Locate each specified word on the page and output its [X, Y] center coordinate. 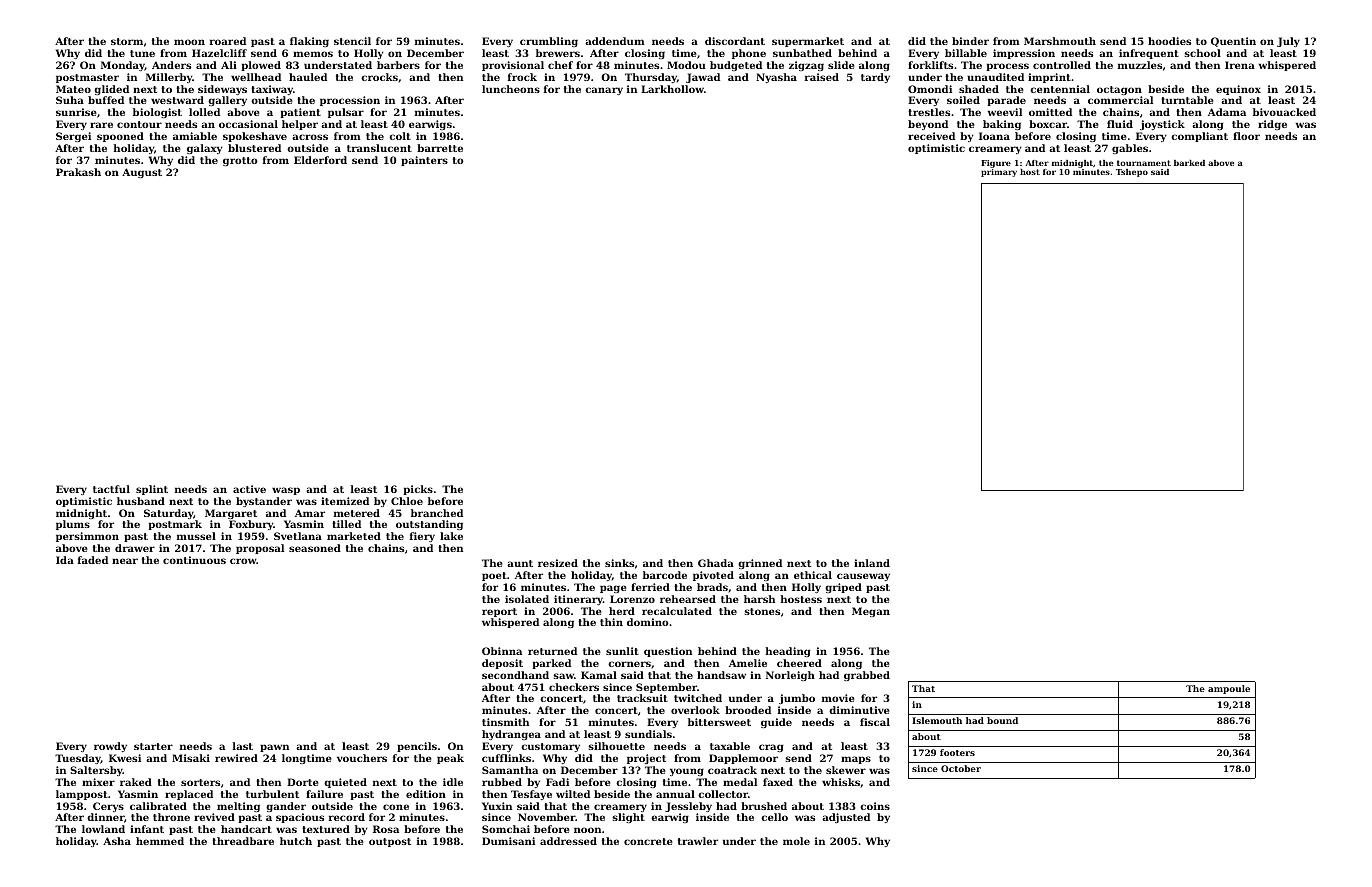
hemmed [160, 841]
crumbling [549, 42]
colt [400, 136]
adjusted [846, 818]
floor [1246, 136]
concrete [648, 841]
